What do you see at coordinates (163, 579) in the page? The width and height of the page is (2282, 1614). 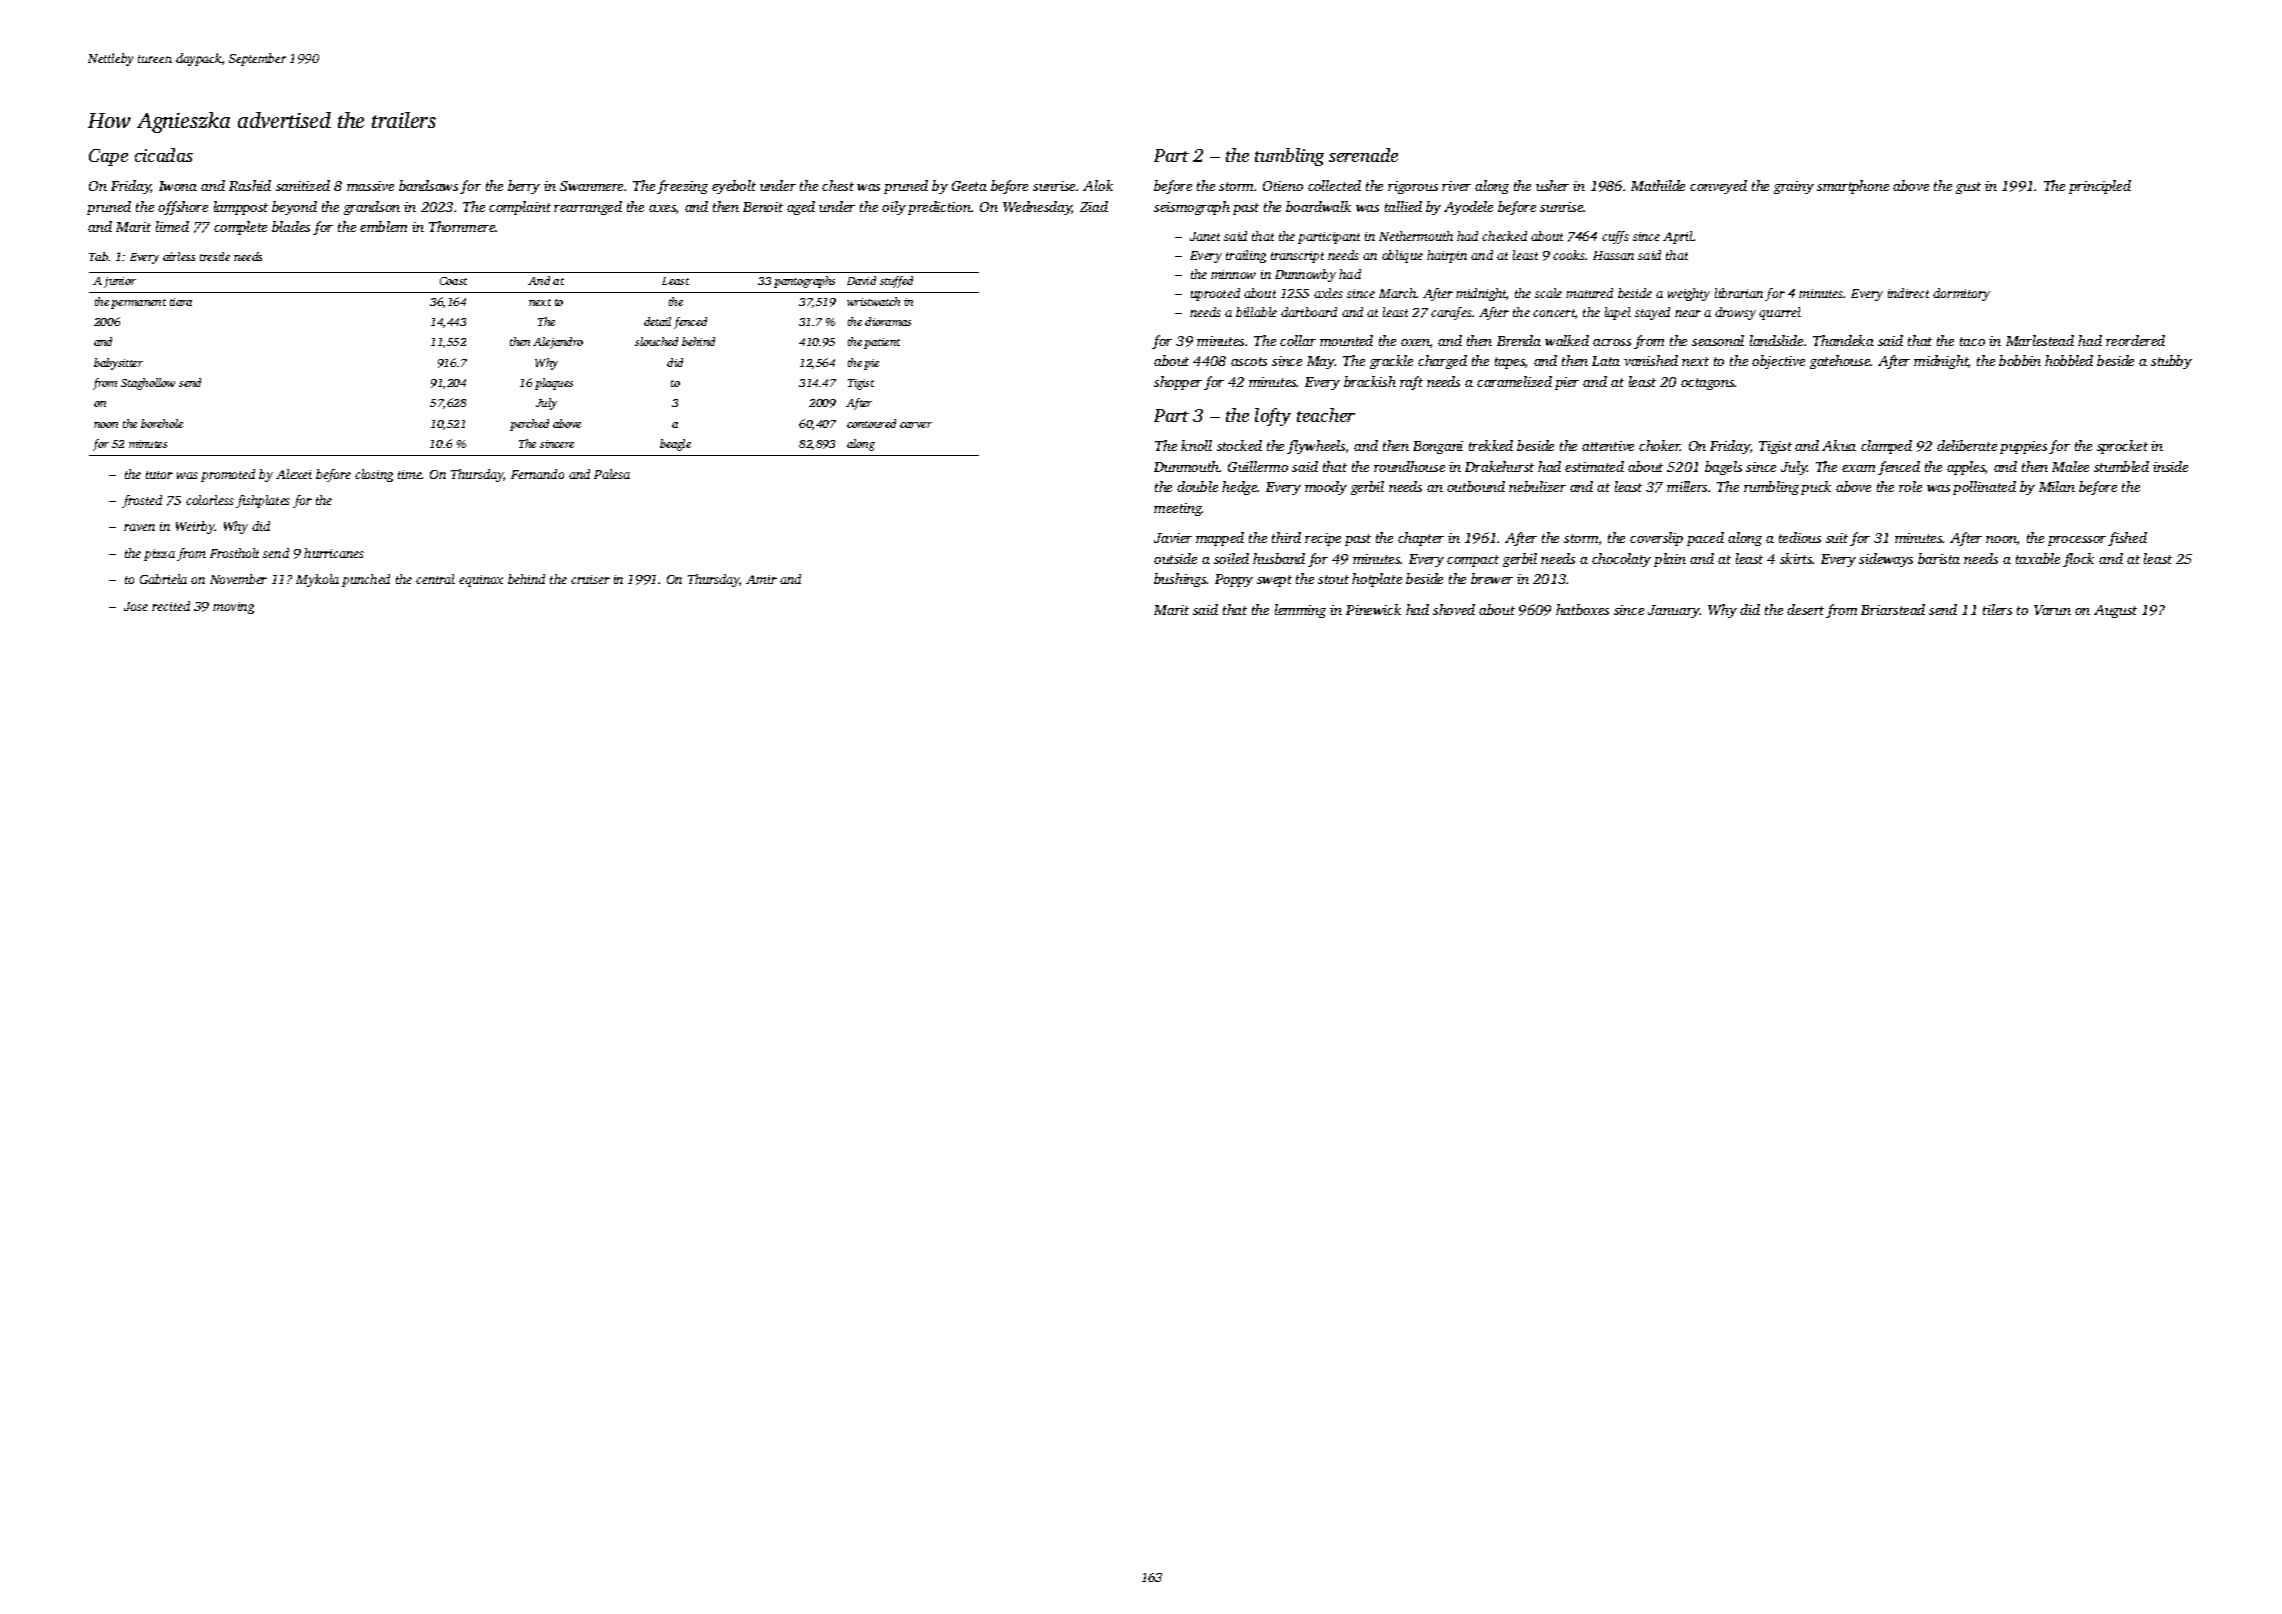 I see `Gabriela` at bounding box center [163, 579].
